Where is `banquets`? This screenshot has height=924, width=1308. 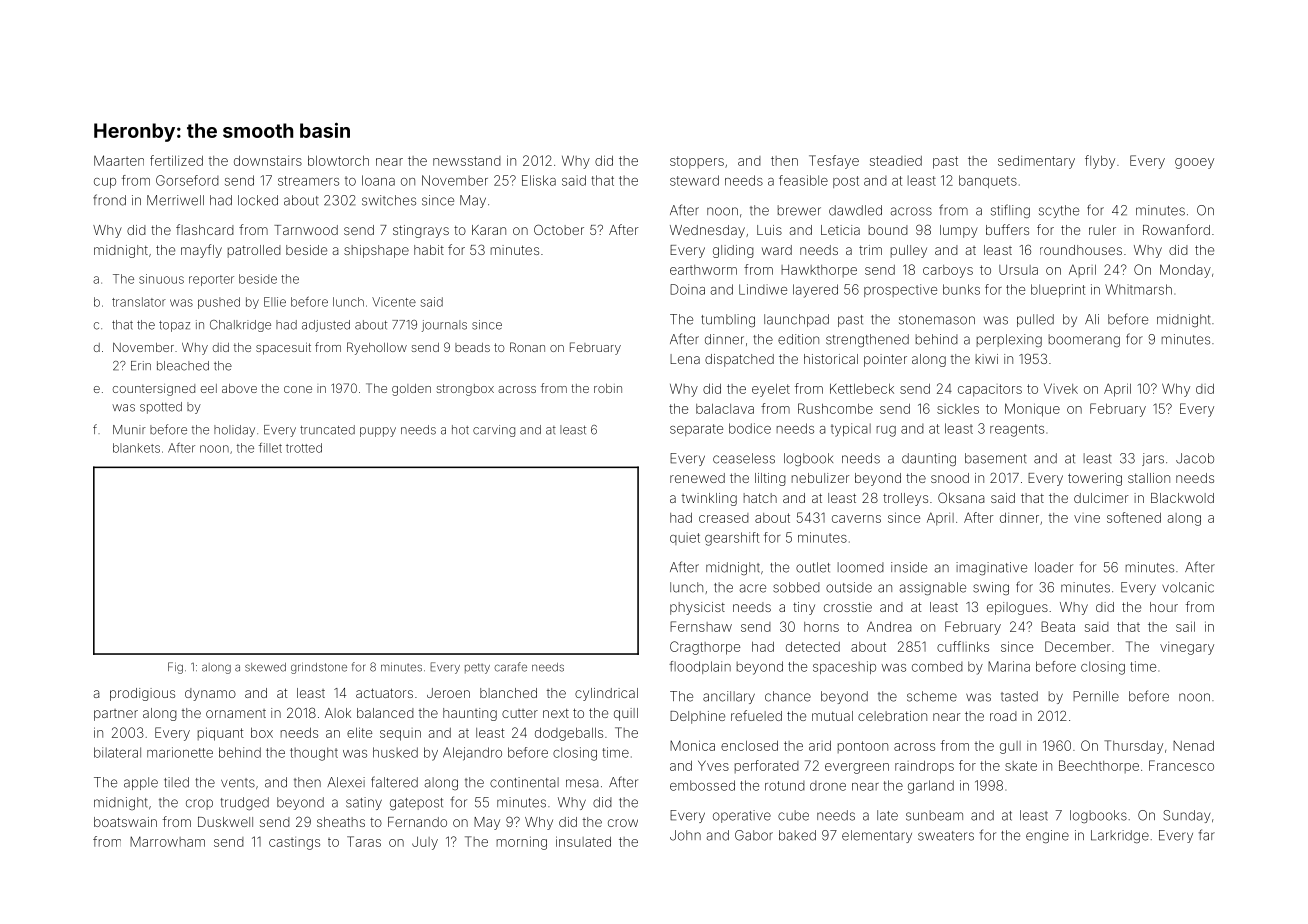 banquets is located at coordinates (988, 181).
